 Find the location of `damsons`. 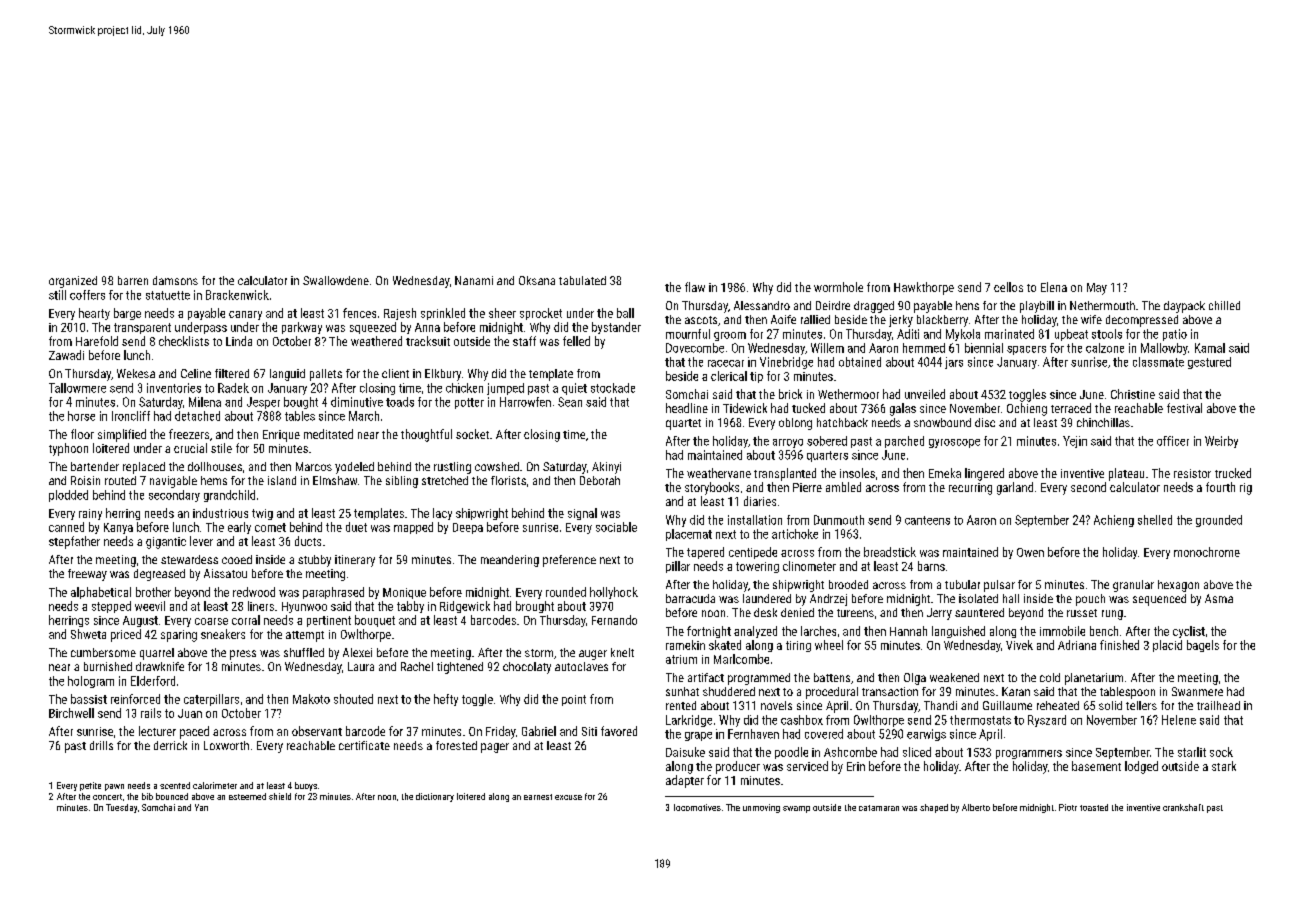

damsons is located at coordinates (175, 280).
